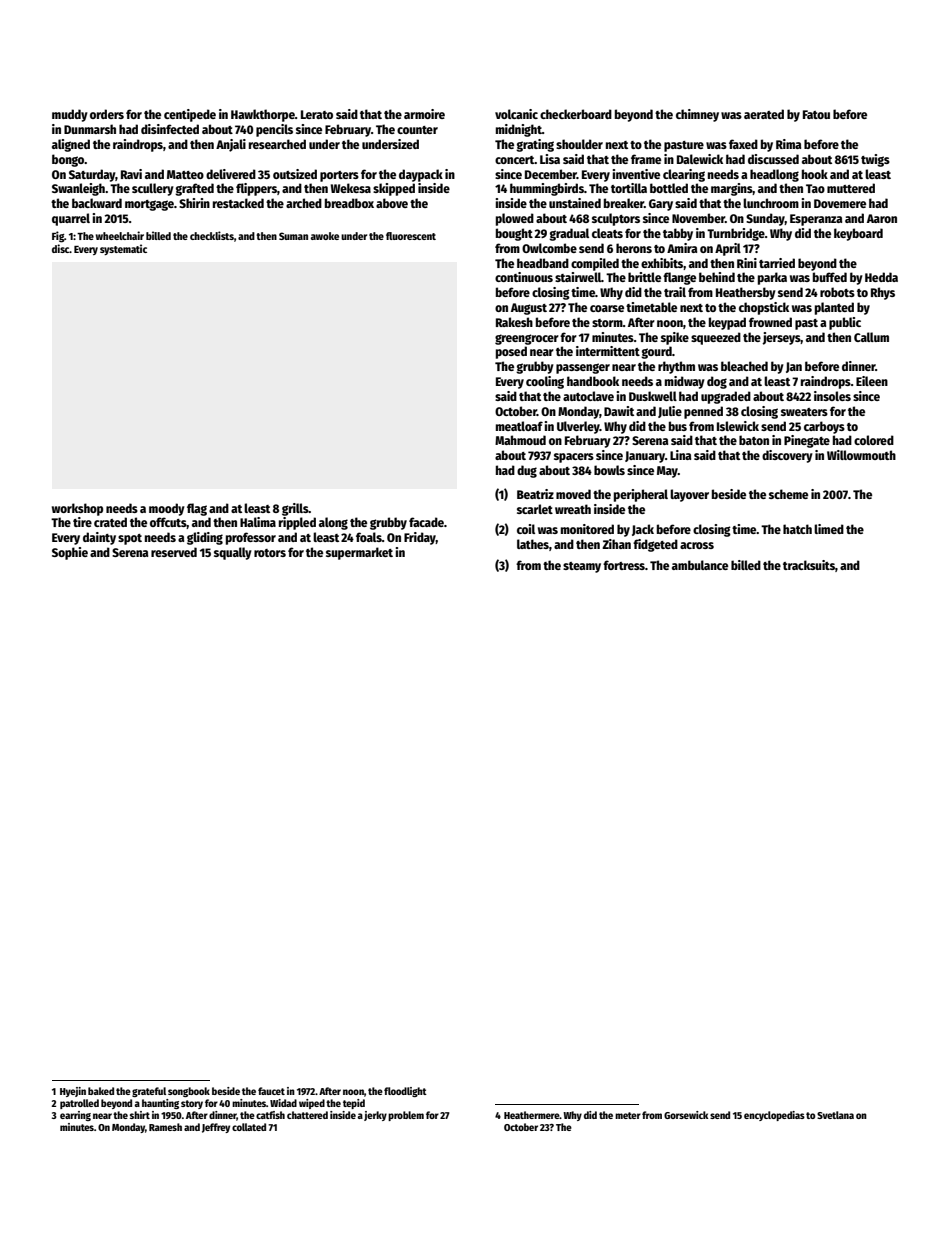 This image has width=952, height=1233. What do you see at coordinates (700, 159) in the image?
I see `Dalewick` at bounding box center [700, 159].
